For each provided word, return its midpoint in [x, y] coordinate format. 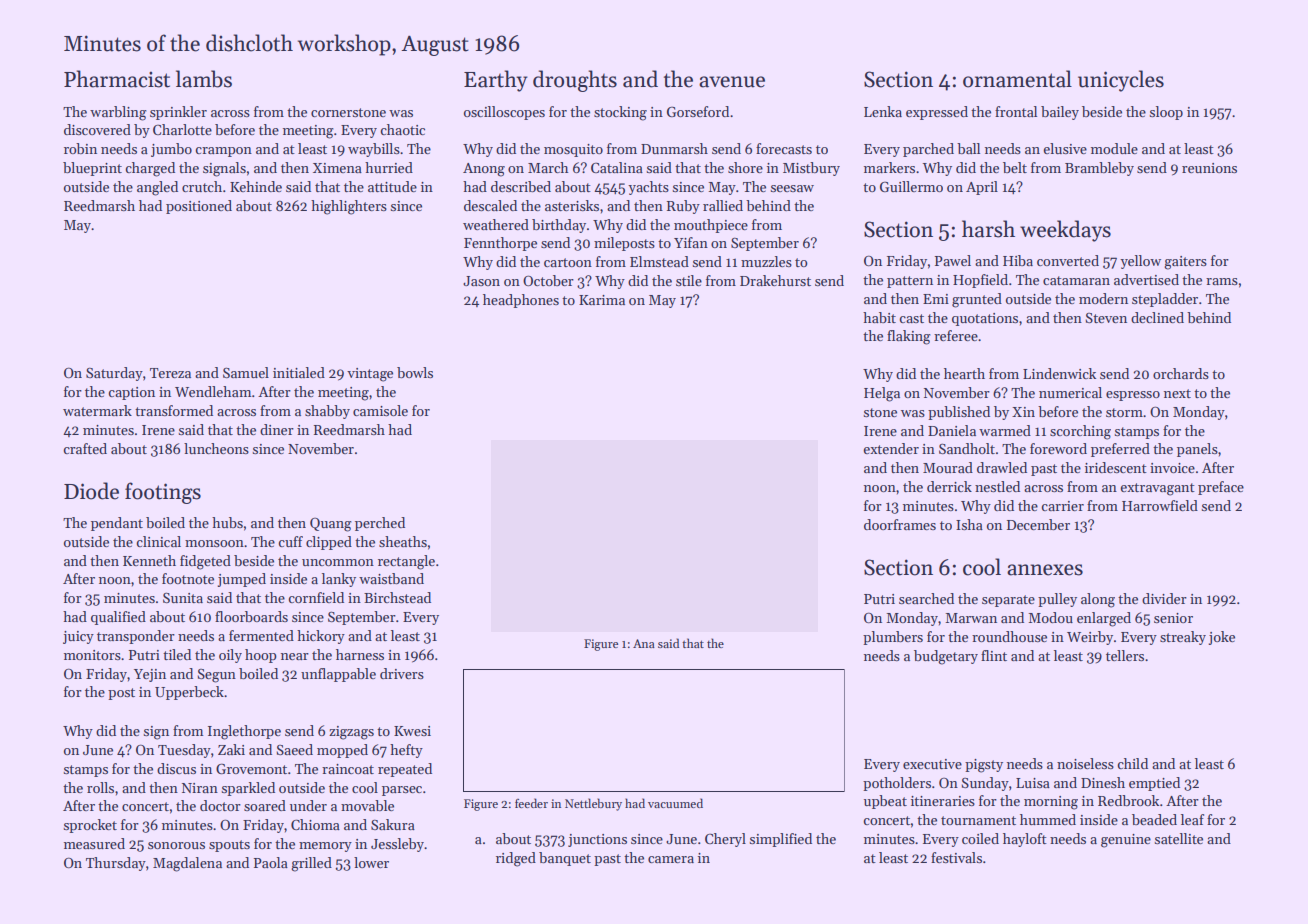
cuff [291, 541]
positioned [199, 207]
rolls [100, 787]
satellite [1179, 838]
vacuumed [675, 803]
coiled [980, 838]
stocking [620, 113]
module [1114, 148]
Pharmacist [117, 79]
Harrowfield [1160, 505]
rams [1222, 281]
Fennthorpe [500, 244]
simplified [781, 840]
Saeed [295, 749]
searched [926, 598]
